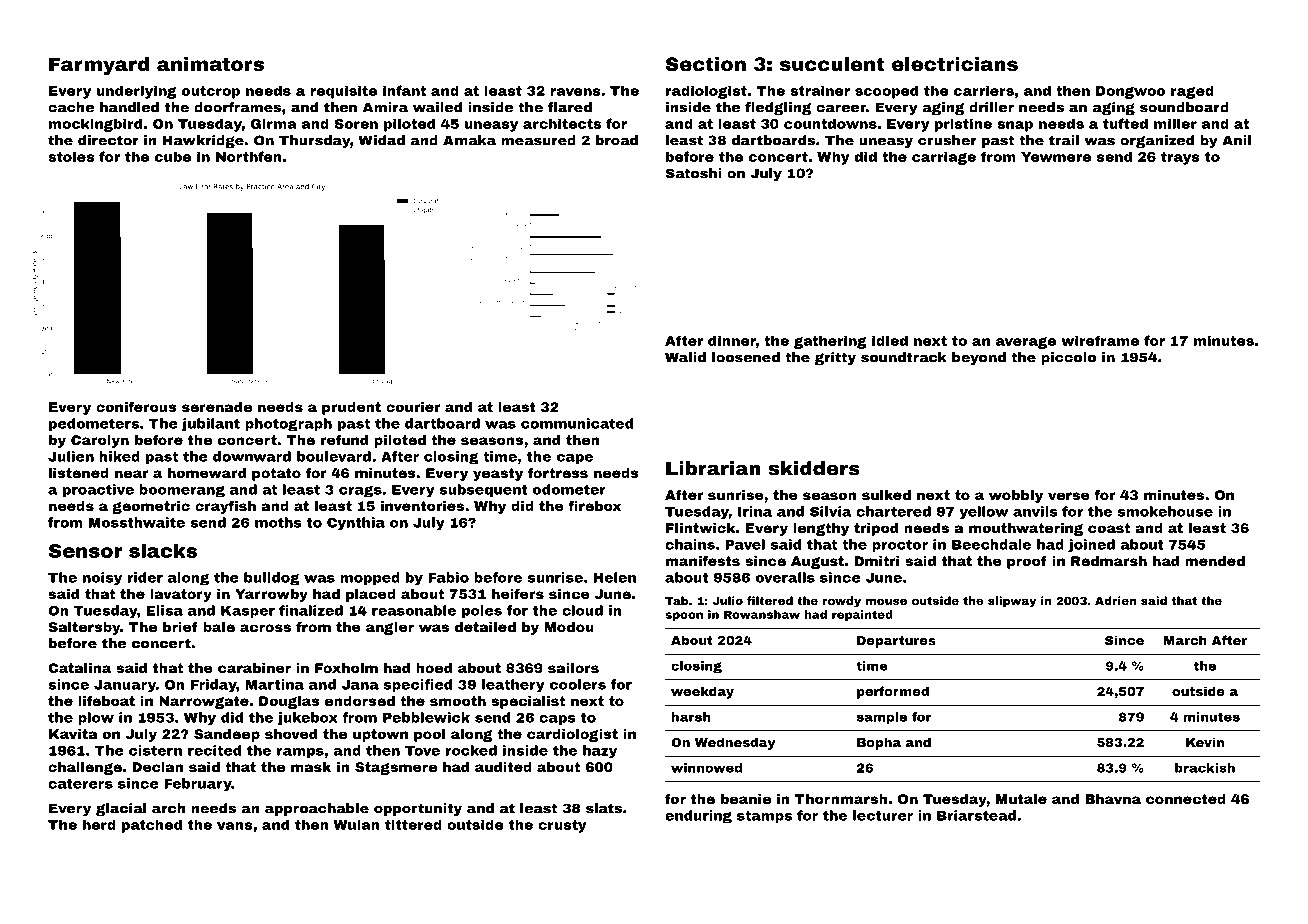  I want to click on Section, so click(706, 64).
